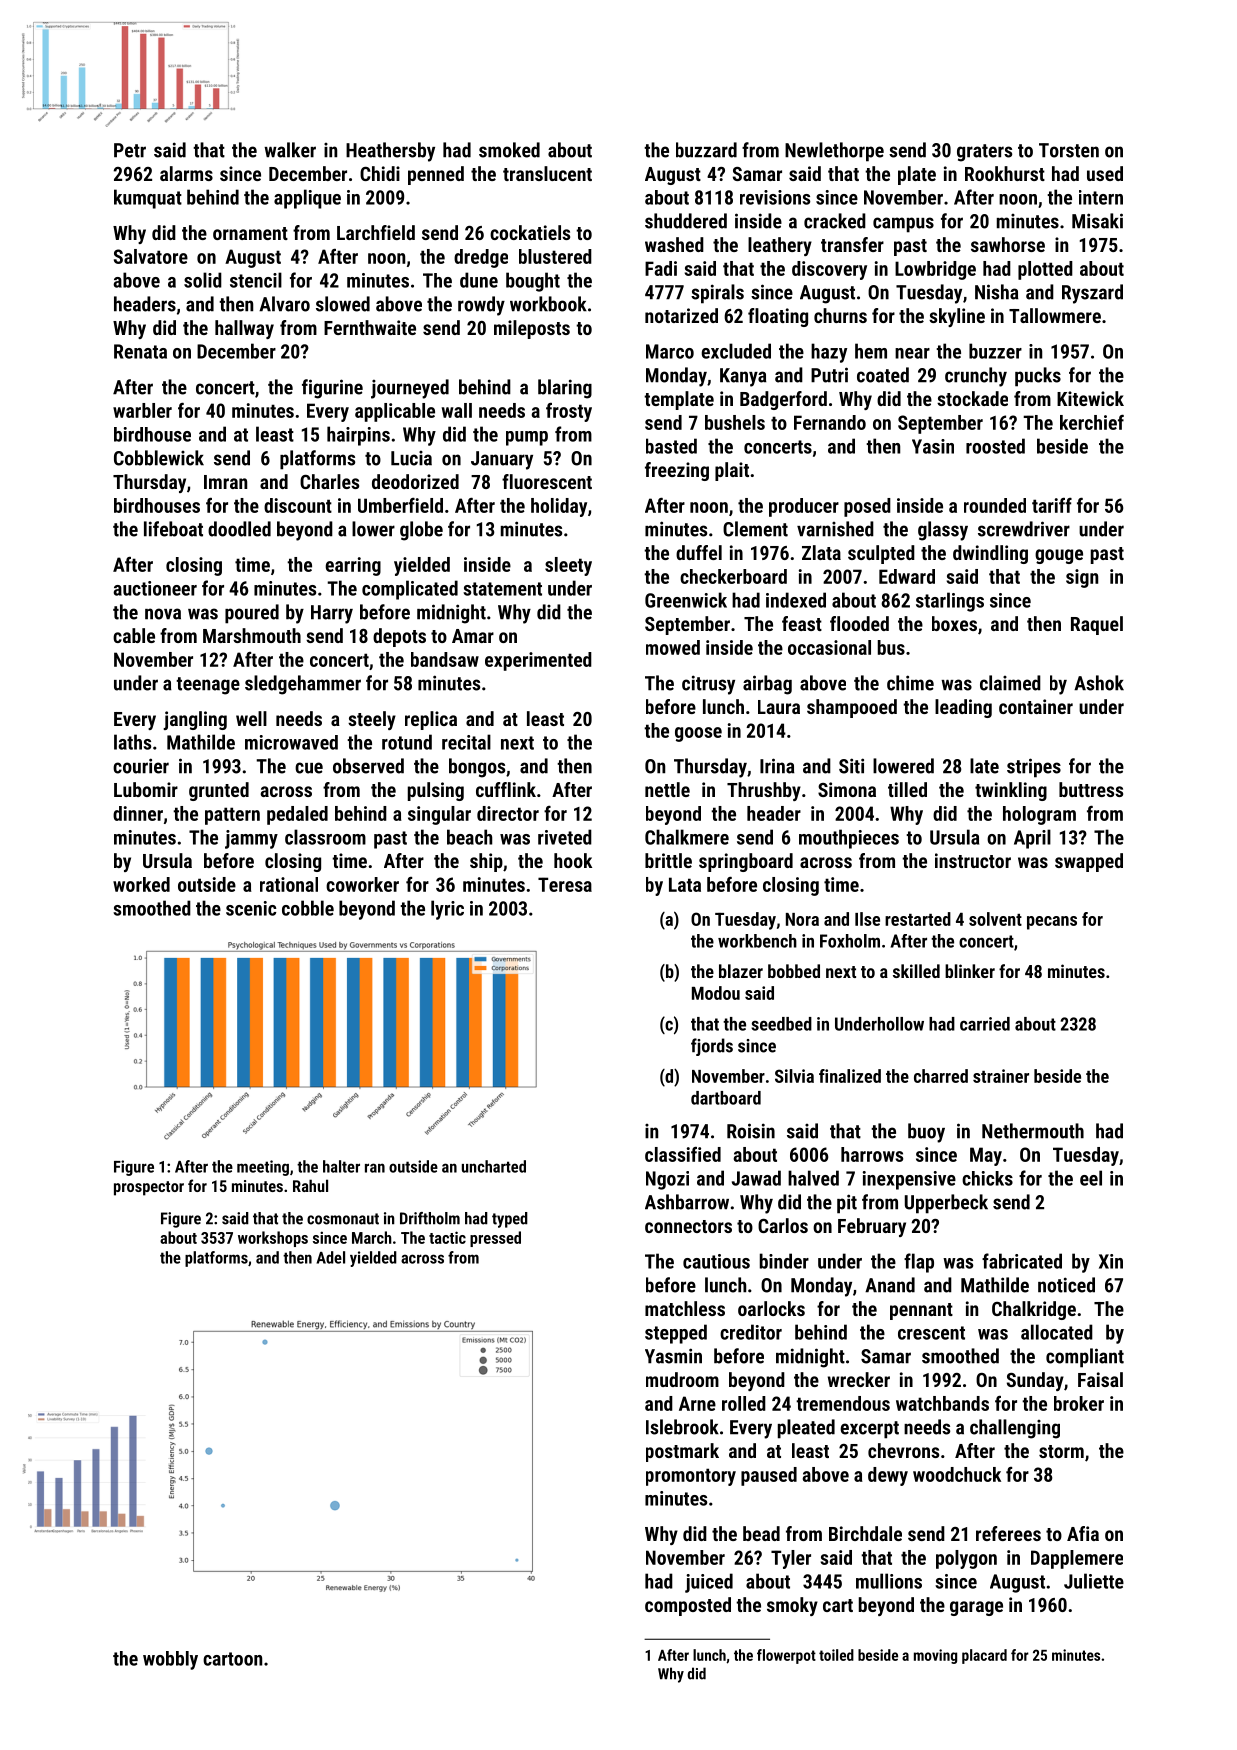 The image size is (1237, 1750). What do you see at coordinates (688, 1606) in the page?
I see `composted` at bounding box center [688, 1606].
